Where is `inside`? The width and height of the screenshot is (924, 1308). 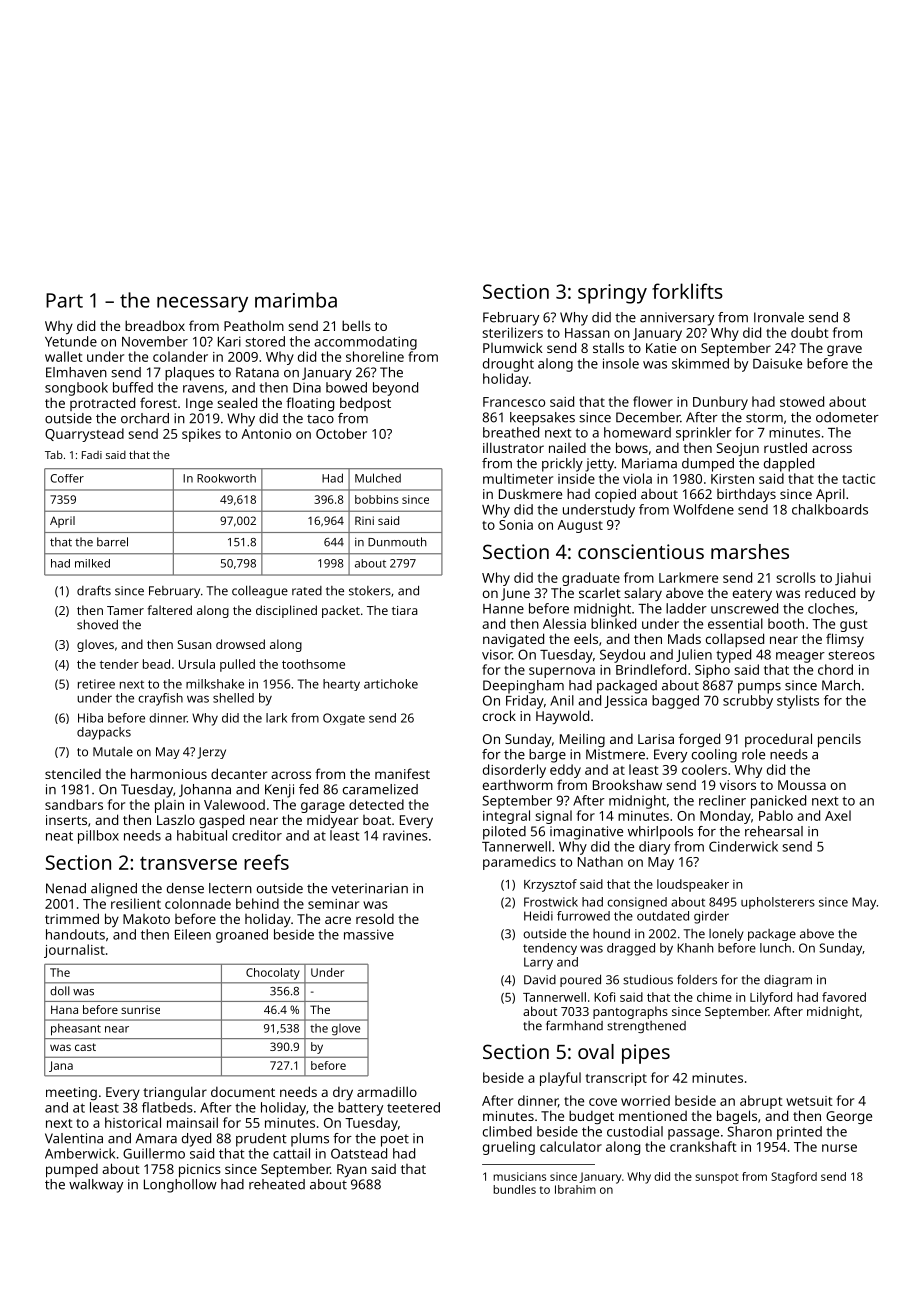
inside is located at coordinates (576, 478).
